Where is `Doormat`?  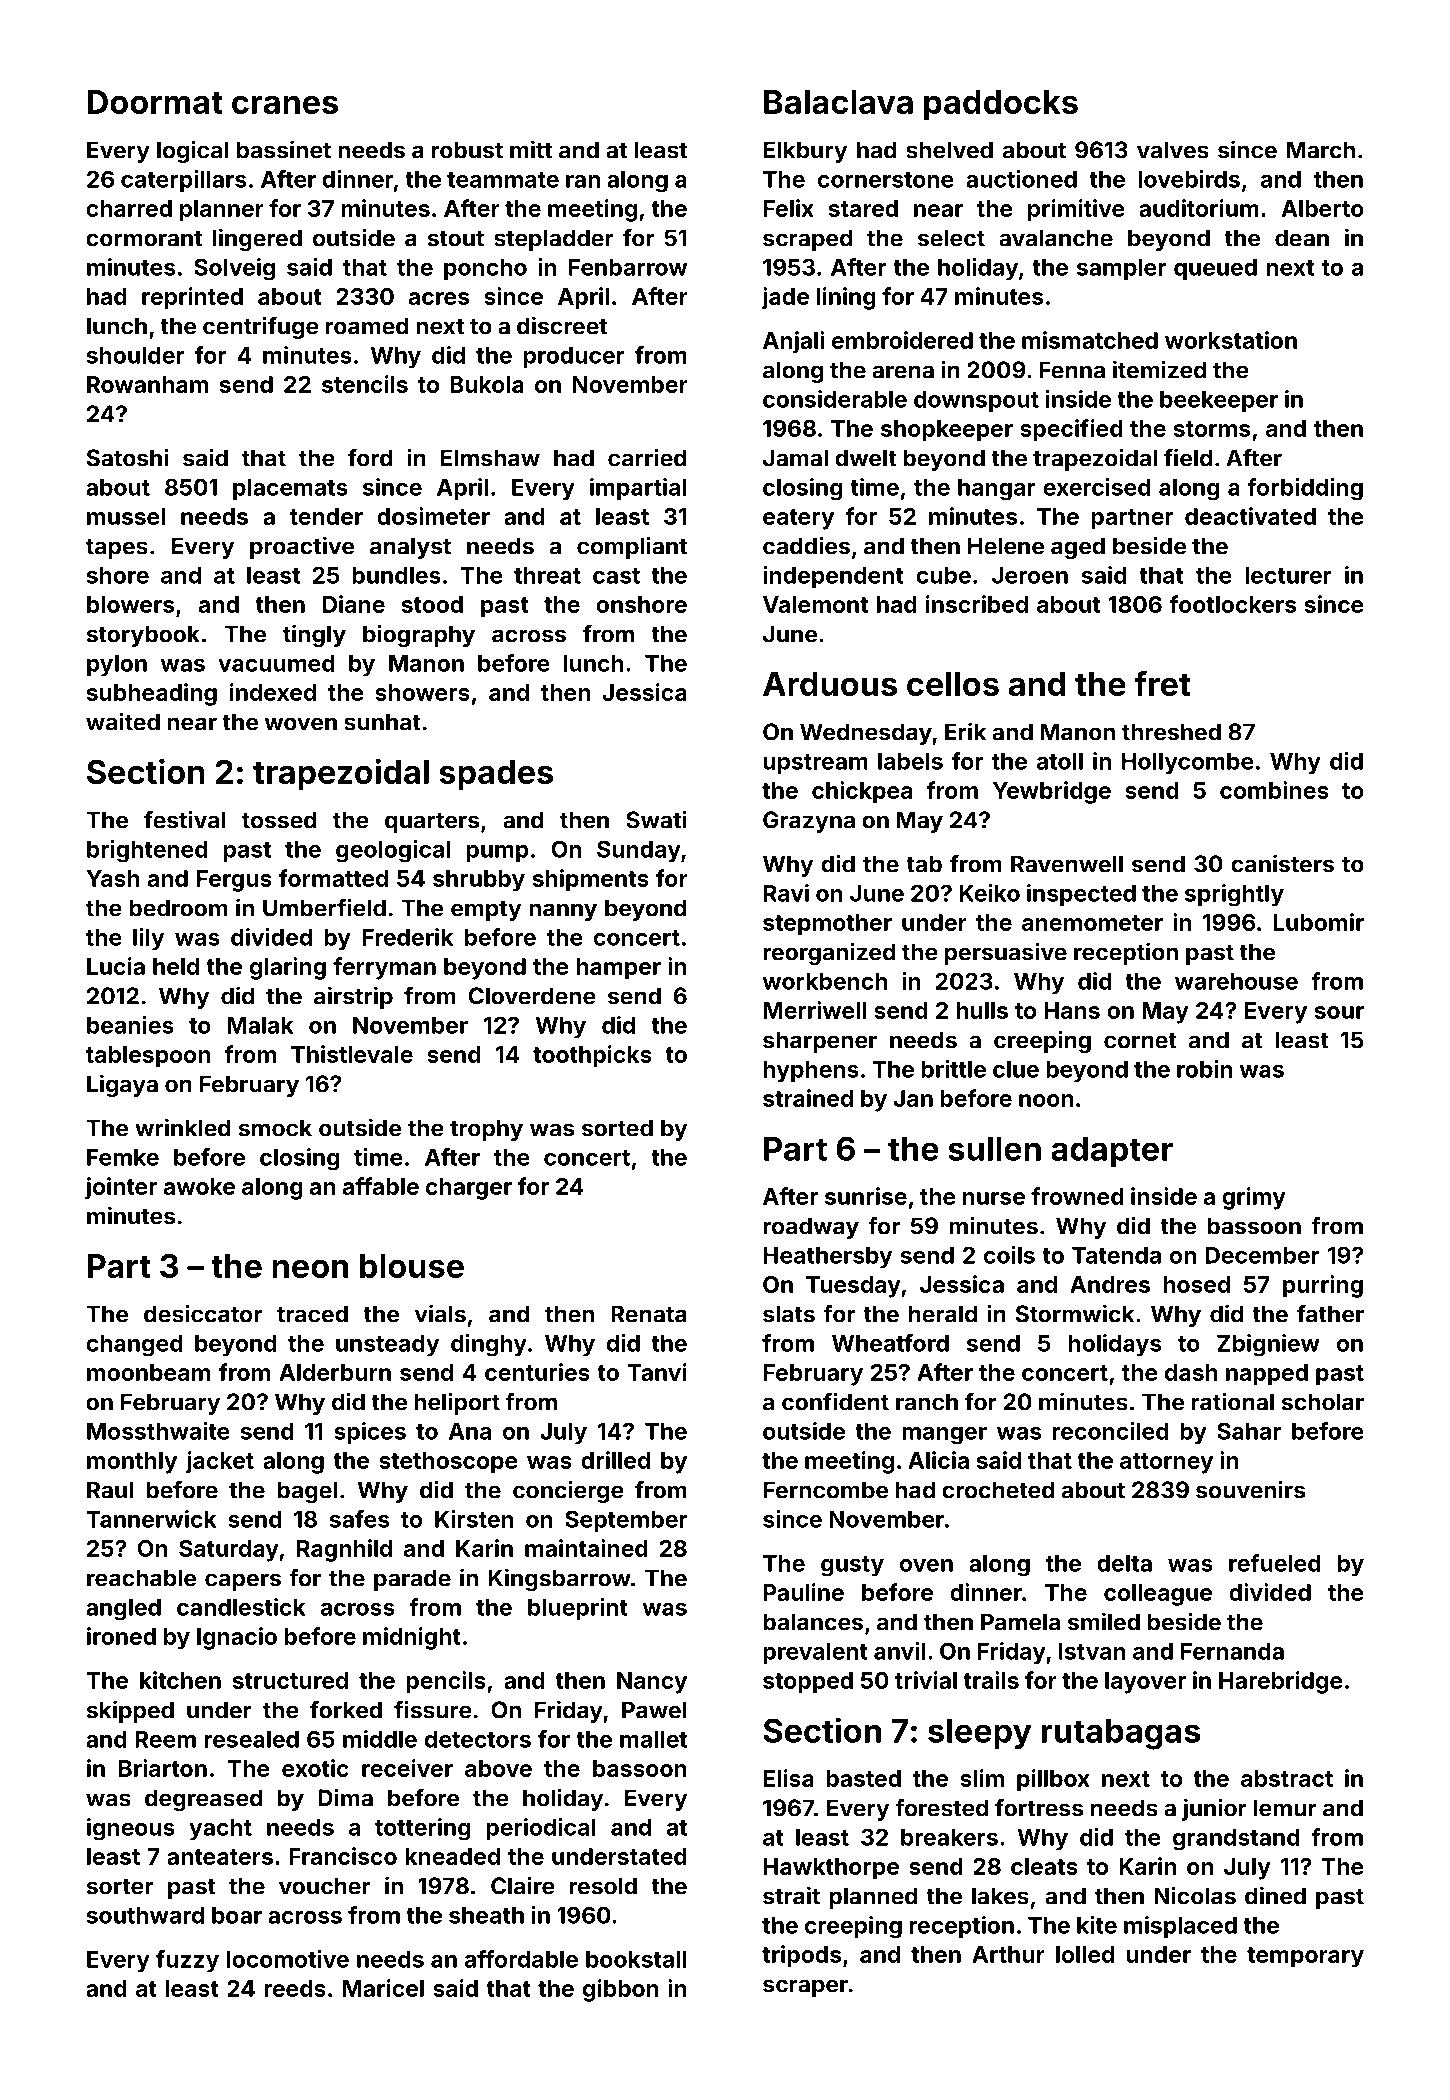
Doormat is located at coordinates (155, 102).
